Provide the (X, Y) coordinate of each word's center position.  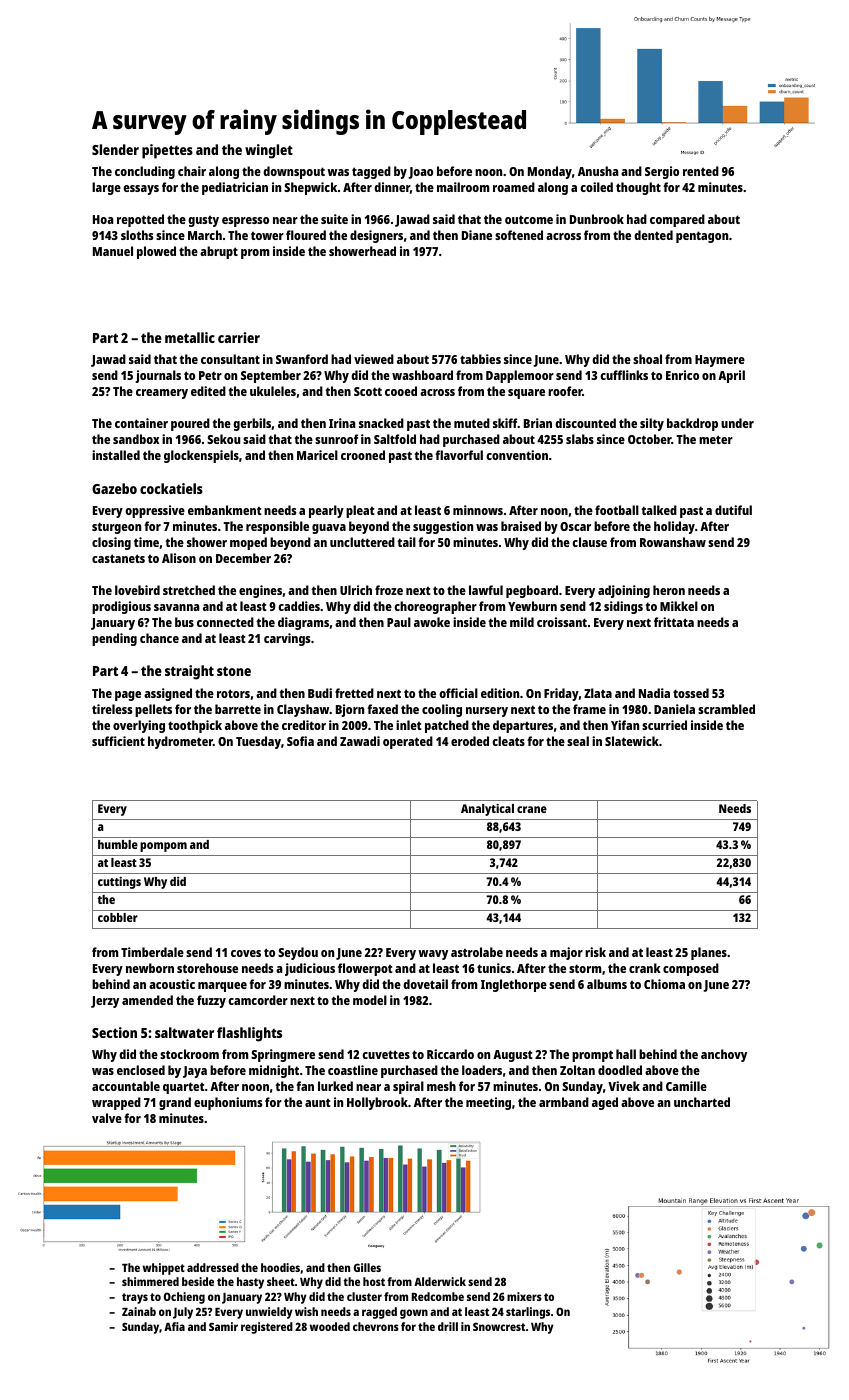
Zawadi (360, 741)
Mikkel (679, 606)
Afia (174, 1326)
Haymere (720, 361)
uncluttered (362, 542)
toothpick (195, 726)
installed (116, 455)
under (737, 423)
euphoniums (228, 1103)
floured (306, 235)
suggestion (443, 527)
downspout (294, 172)
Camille (686, 1086)
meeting (488, 1103)
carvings (287, 639)
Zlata (598, 693)
